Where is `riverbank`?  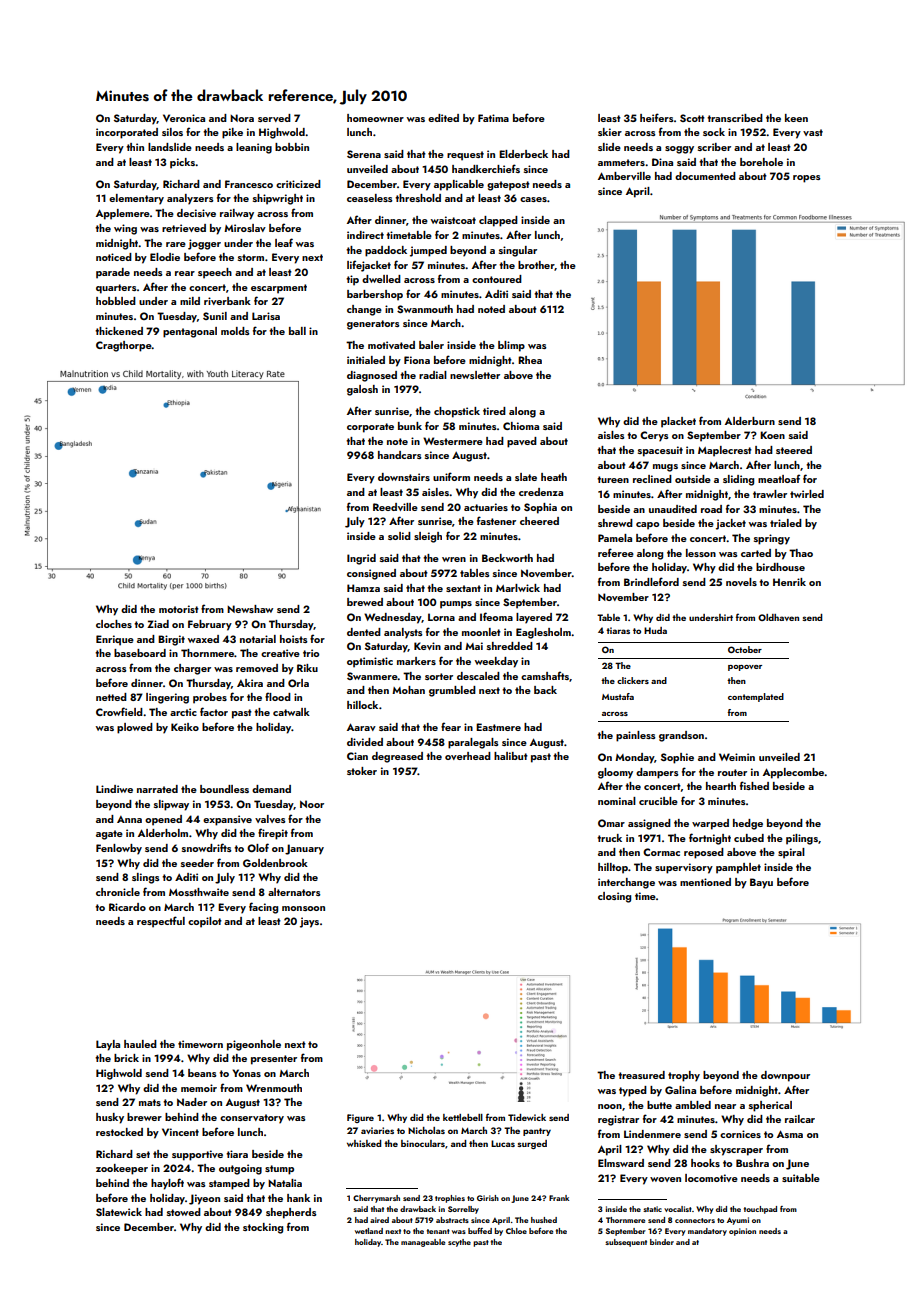
riverbank is located at coordinates (227, 301).
